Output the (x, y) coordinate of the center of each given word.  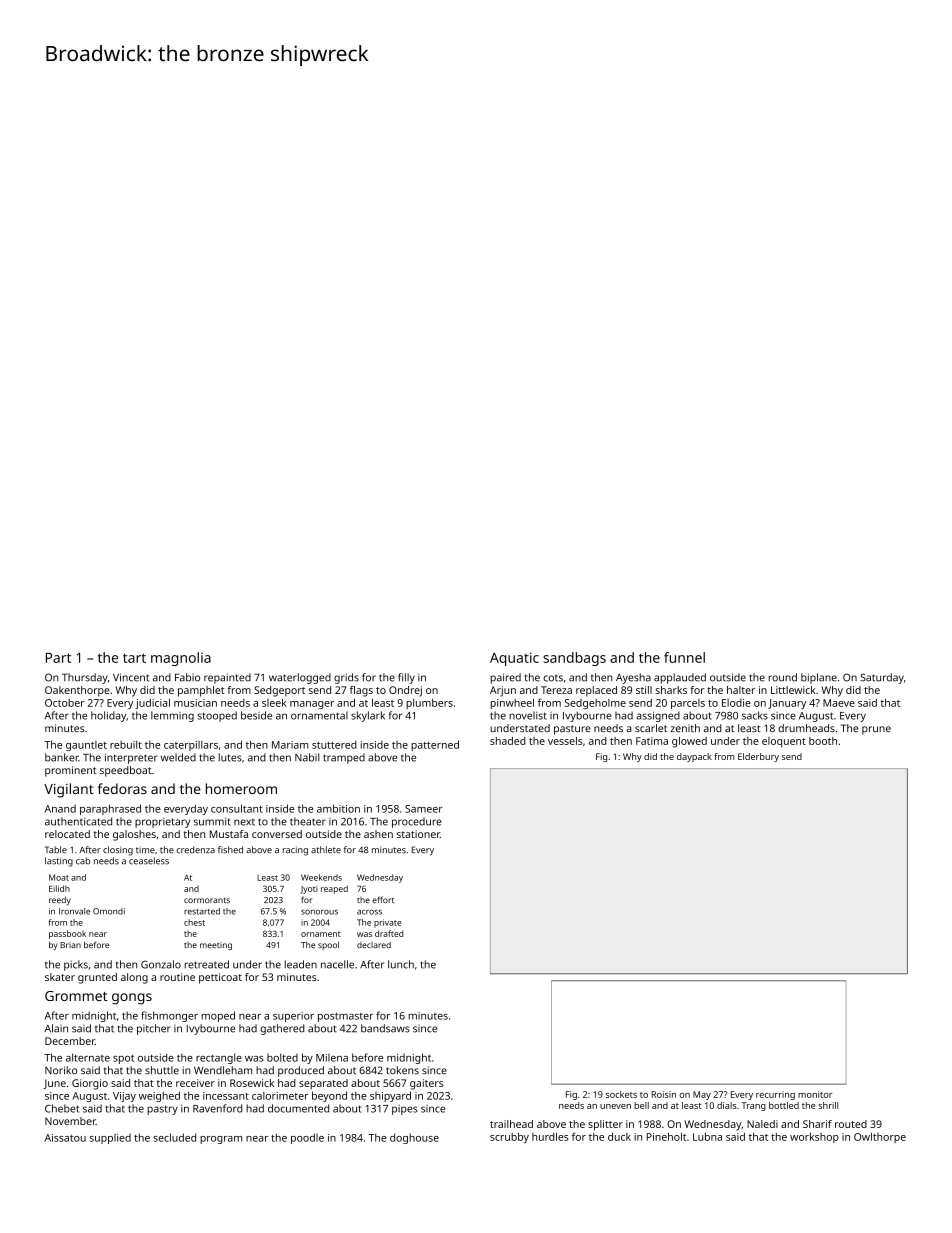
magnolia (181, 659)
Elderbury (758, 757)
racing (295, 851)
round (783, 677)
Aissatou (65, 1138)
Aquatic (514, 659)
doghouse (414, 1138)
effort (383, 899)
